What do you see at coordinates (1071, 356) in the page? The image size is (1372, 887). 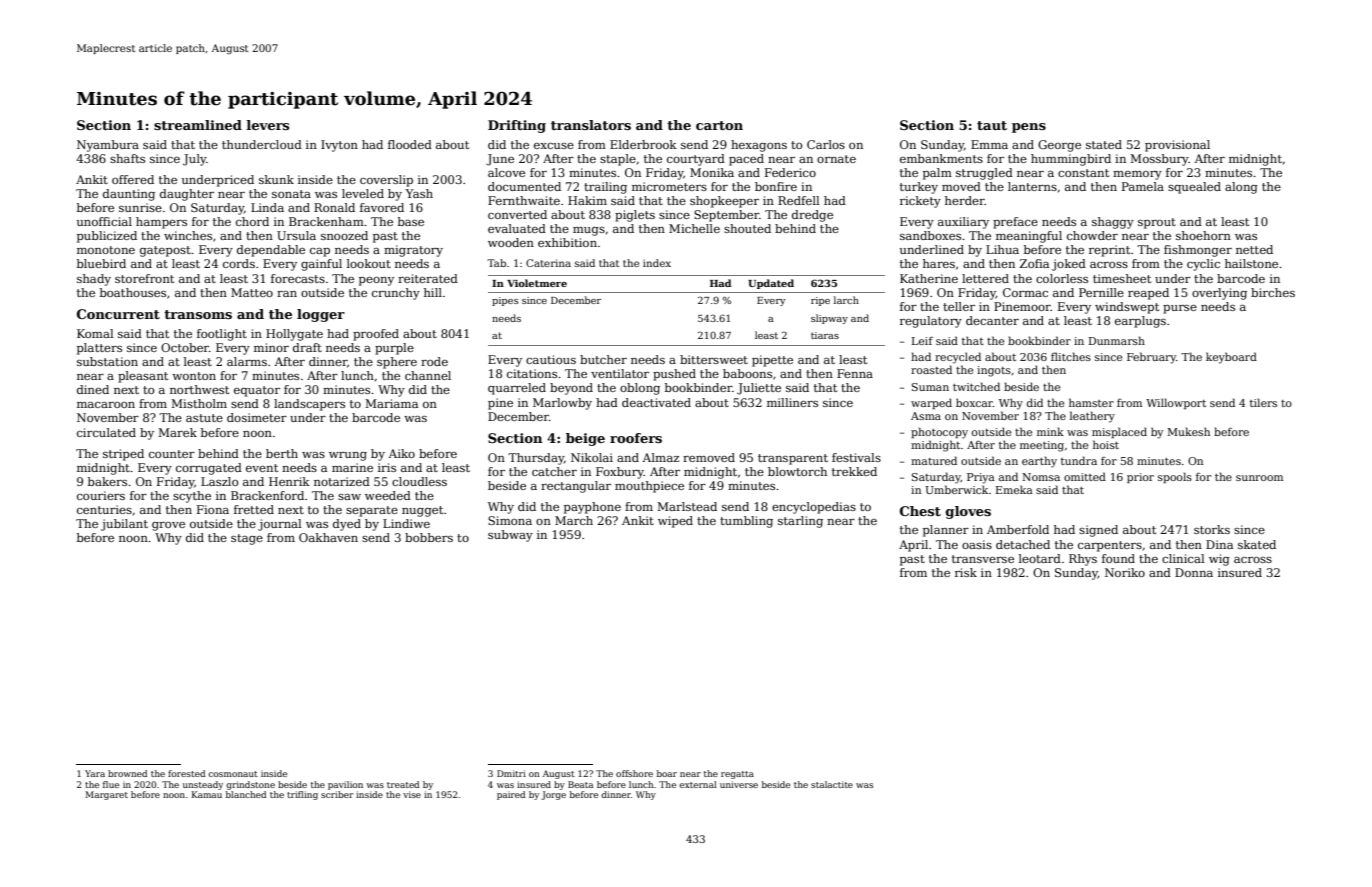 I see `flitches` at bounding box center [1071, 356].
